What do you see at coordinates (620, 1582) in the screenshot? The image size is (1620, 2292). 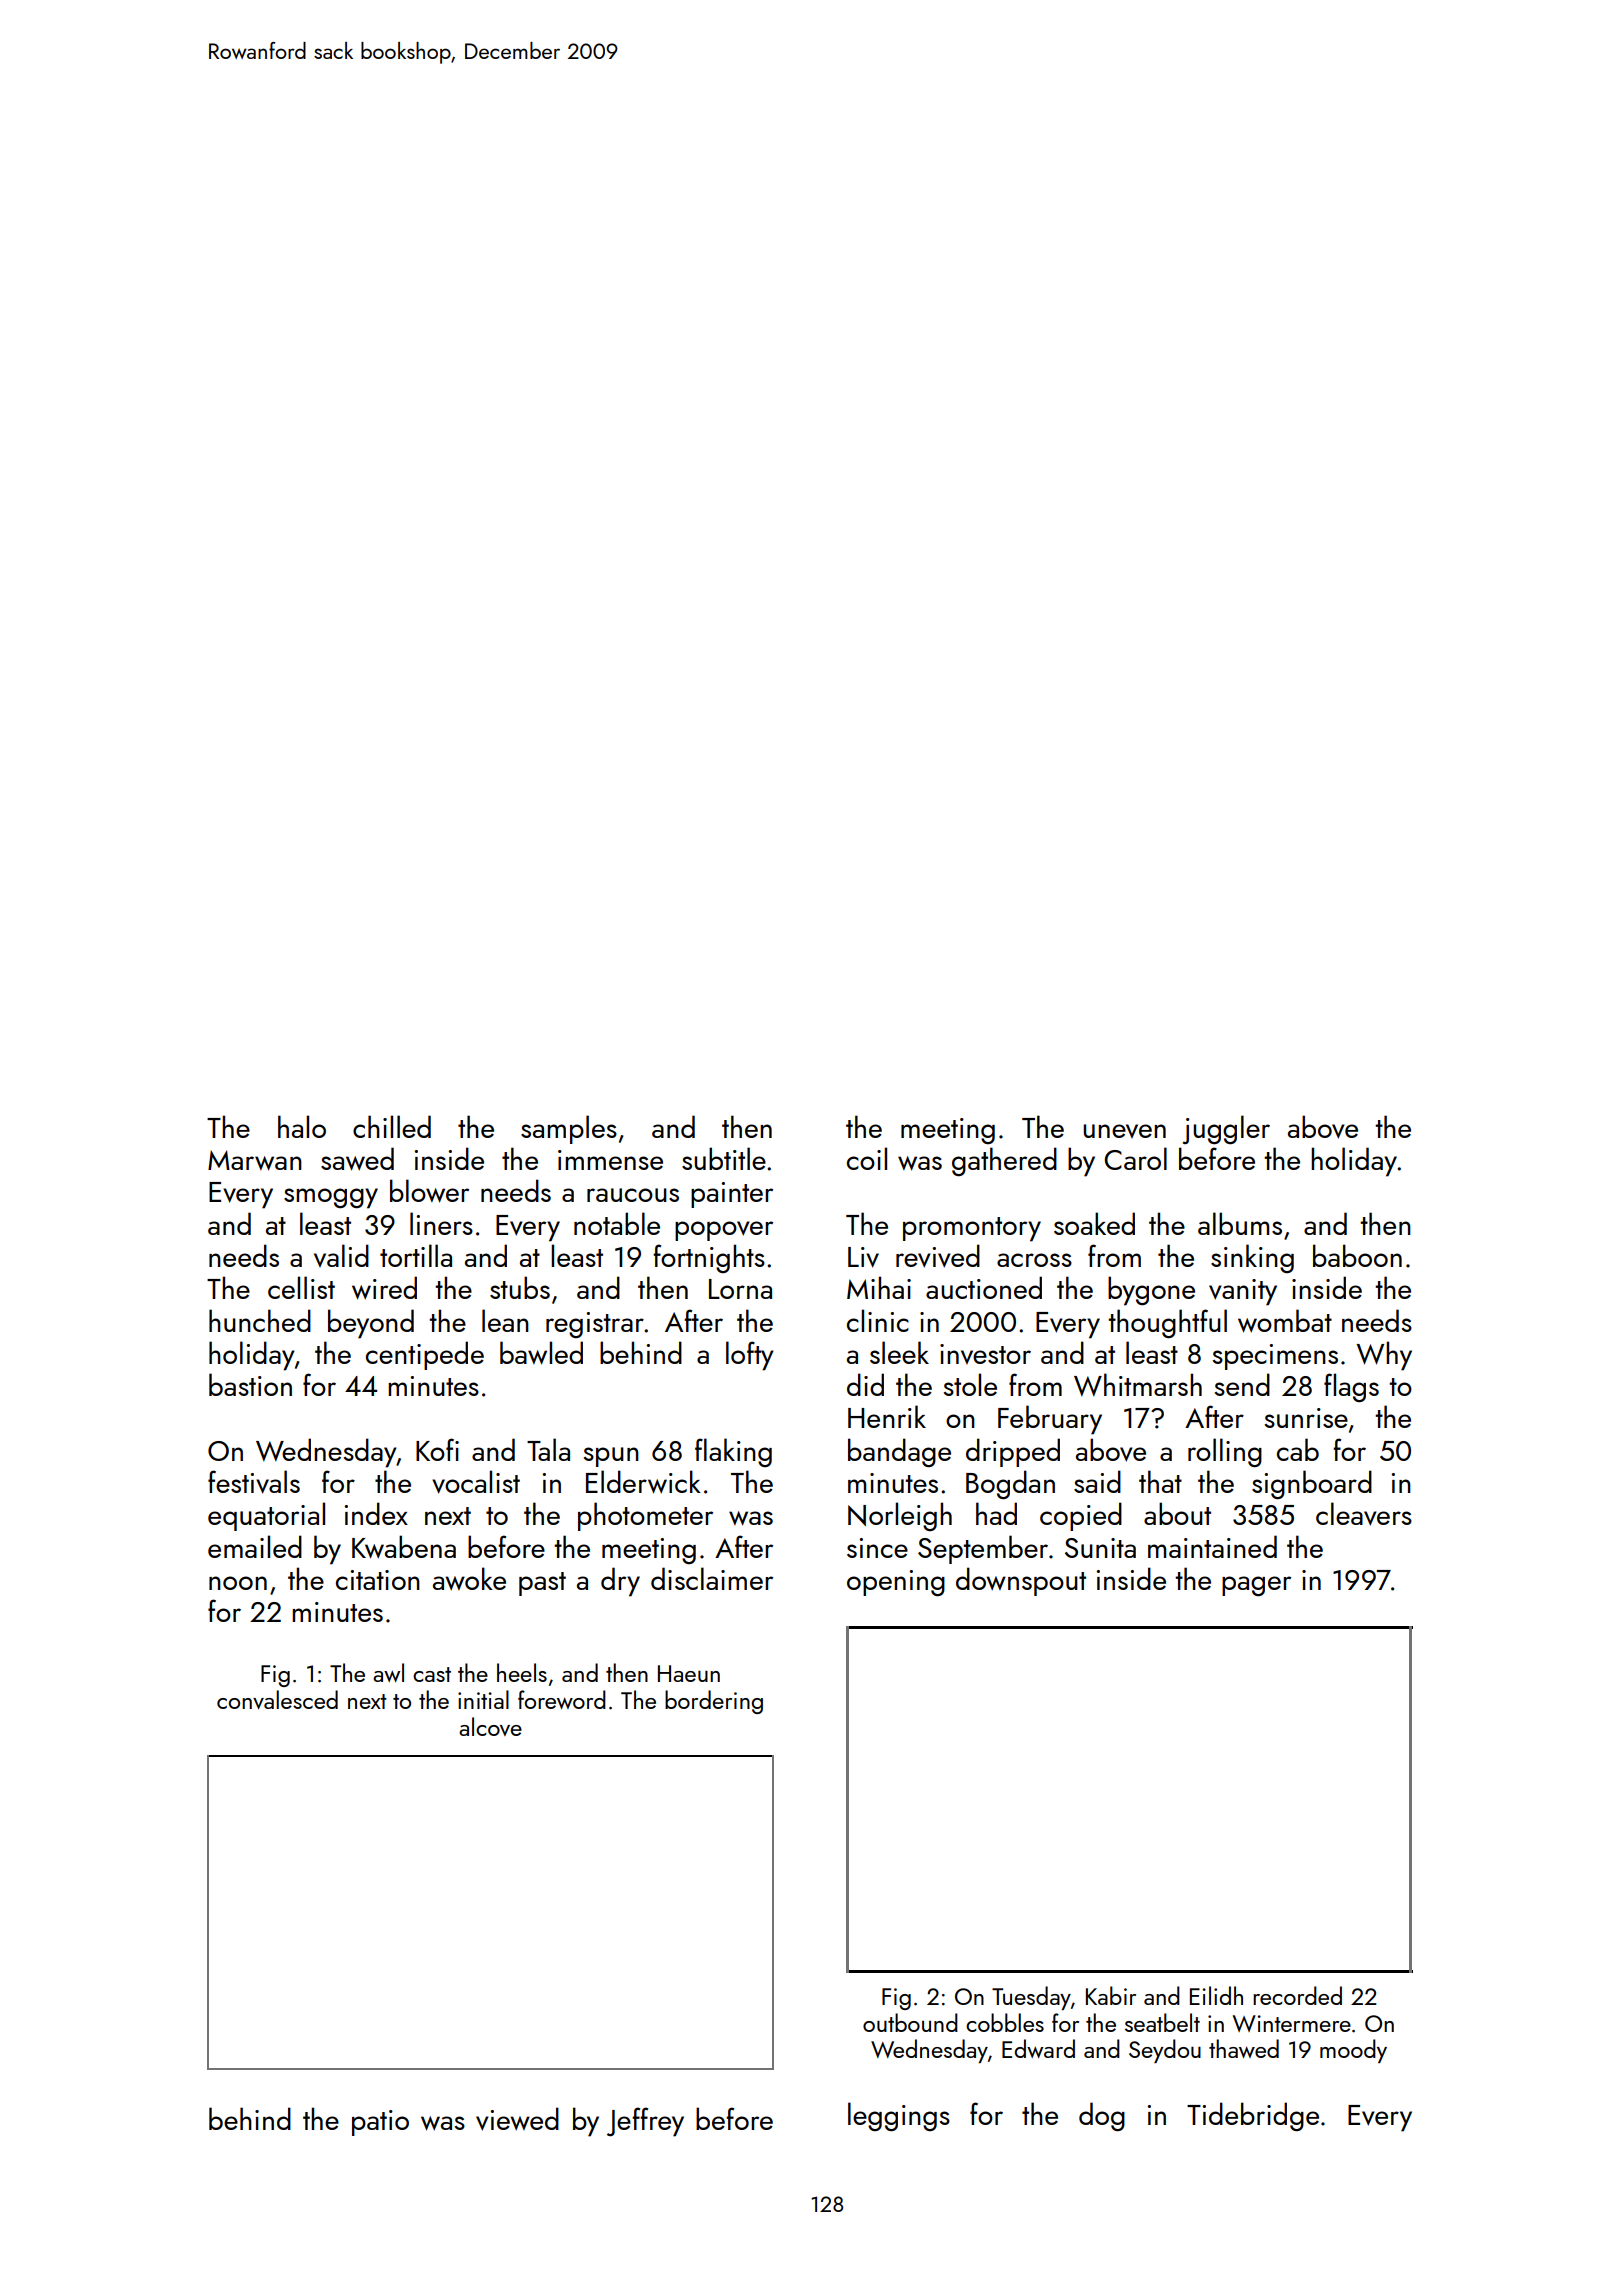 I see `dry` at bounding box center [620, 1582].
